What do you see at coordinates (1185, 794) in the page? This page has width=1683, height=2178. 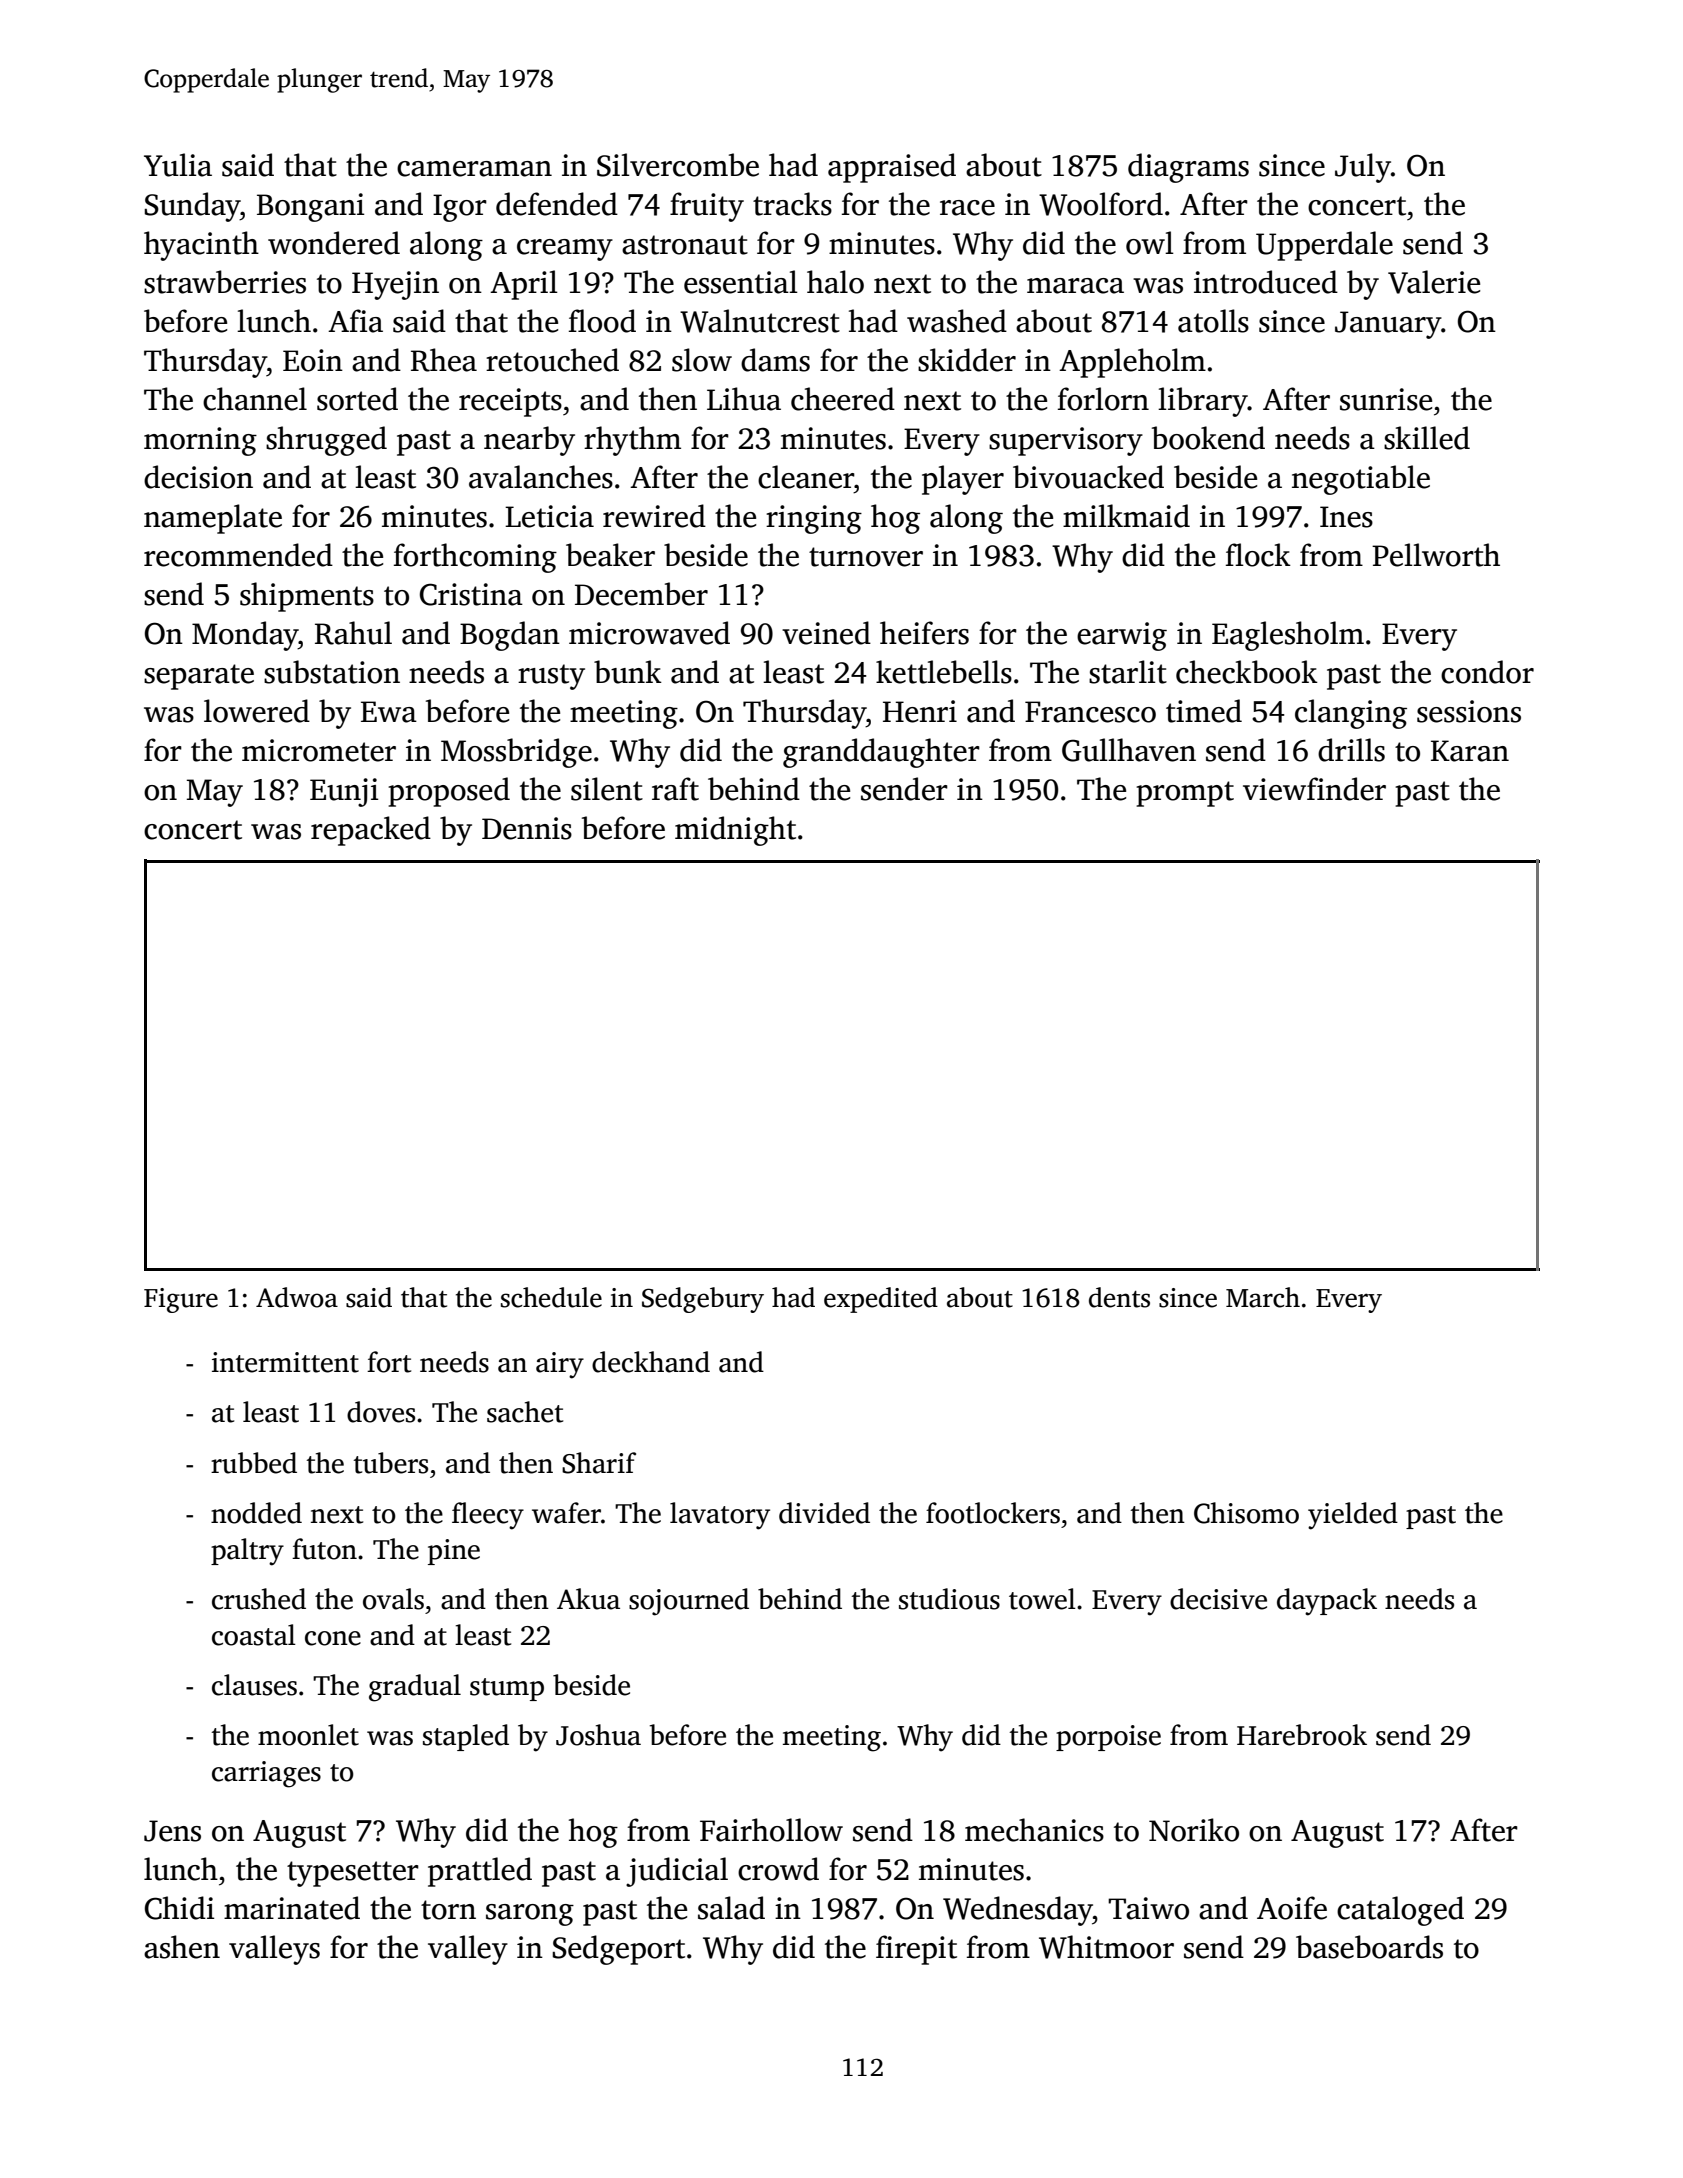 I see `prompt` at bounding box center [1185, 794].
